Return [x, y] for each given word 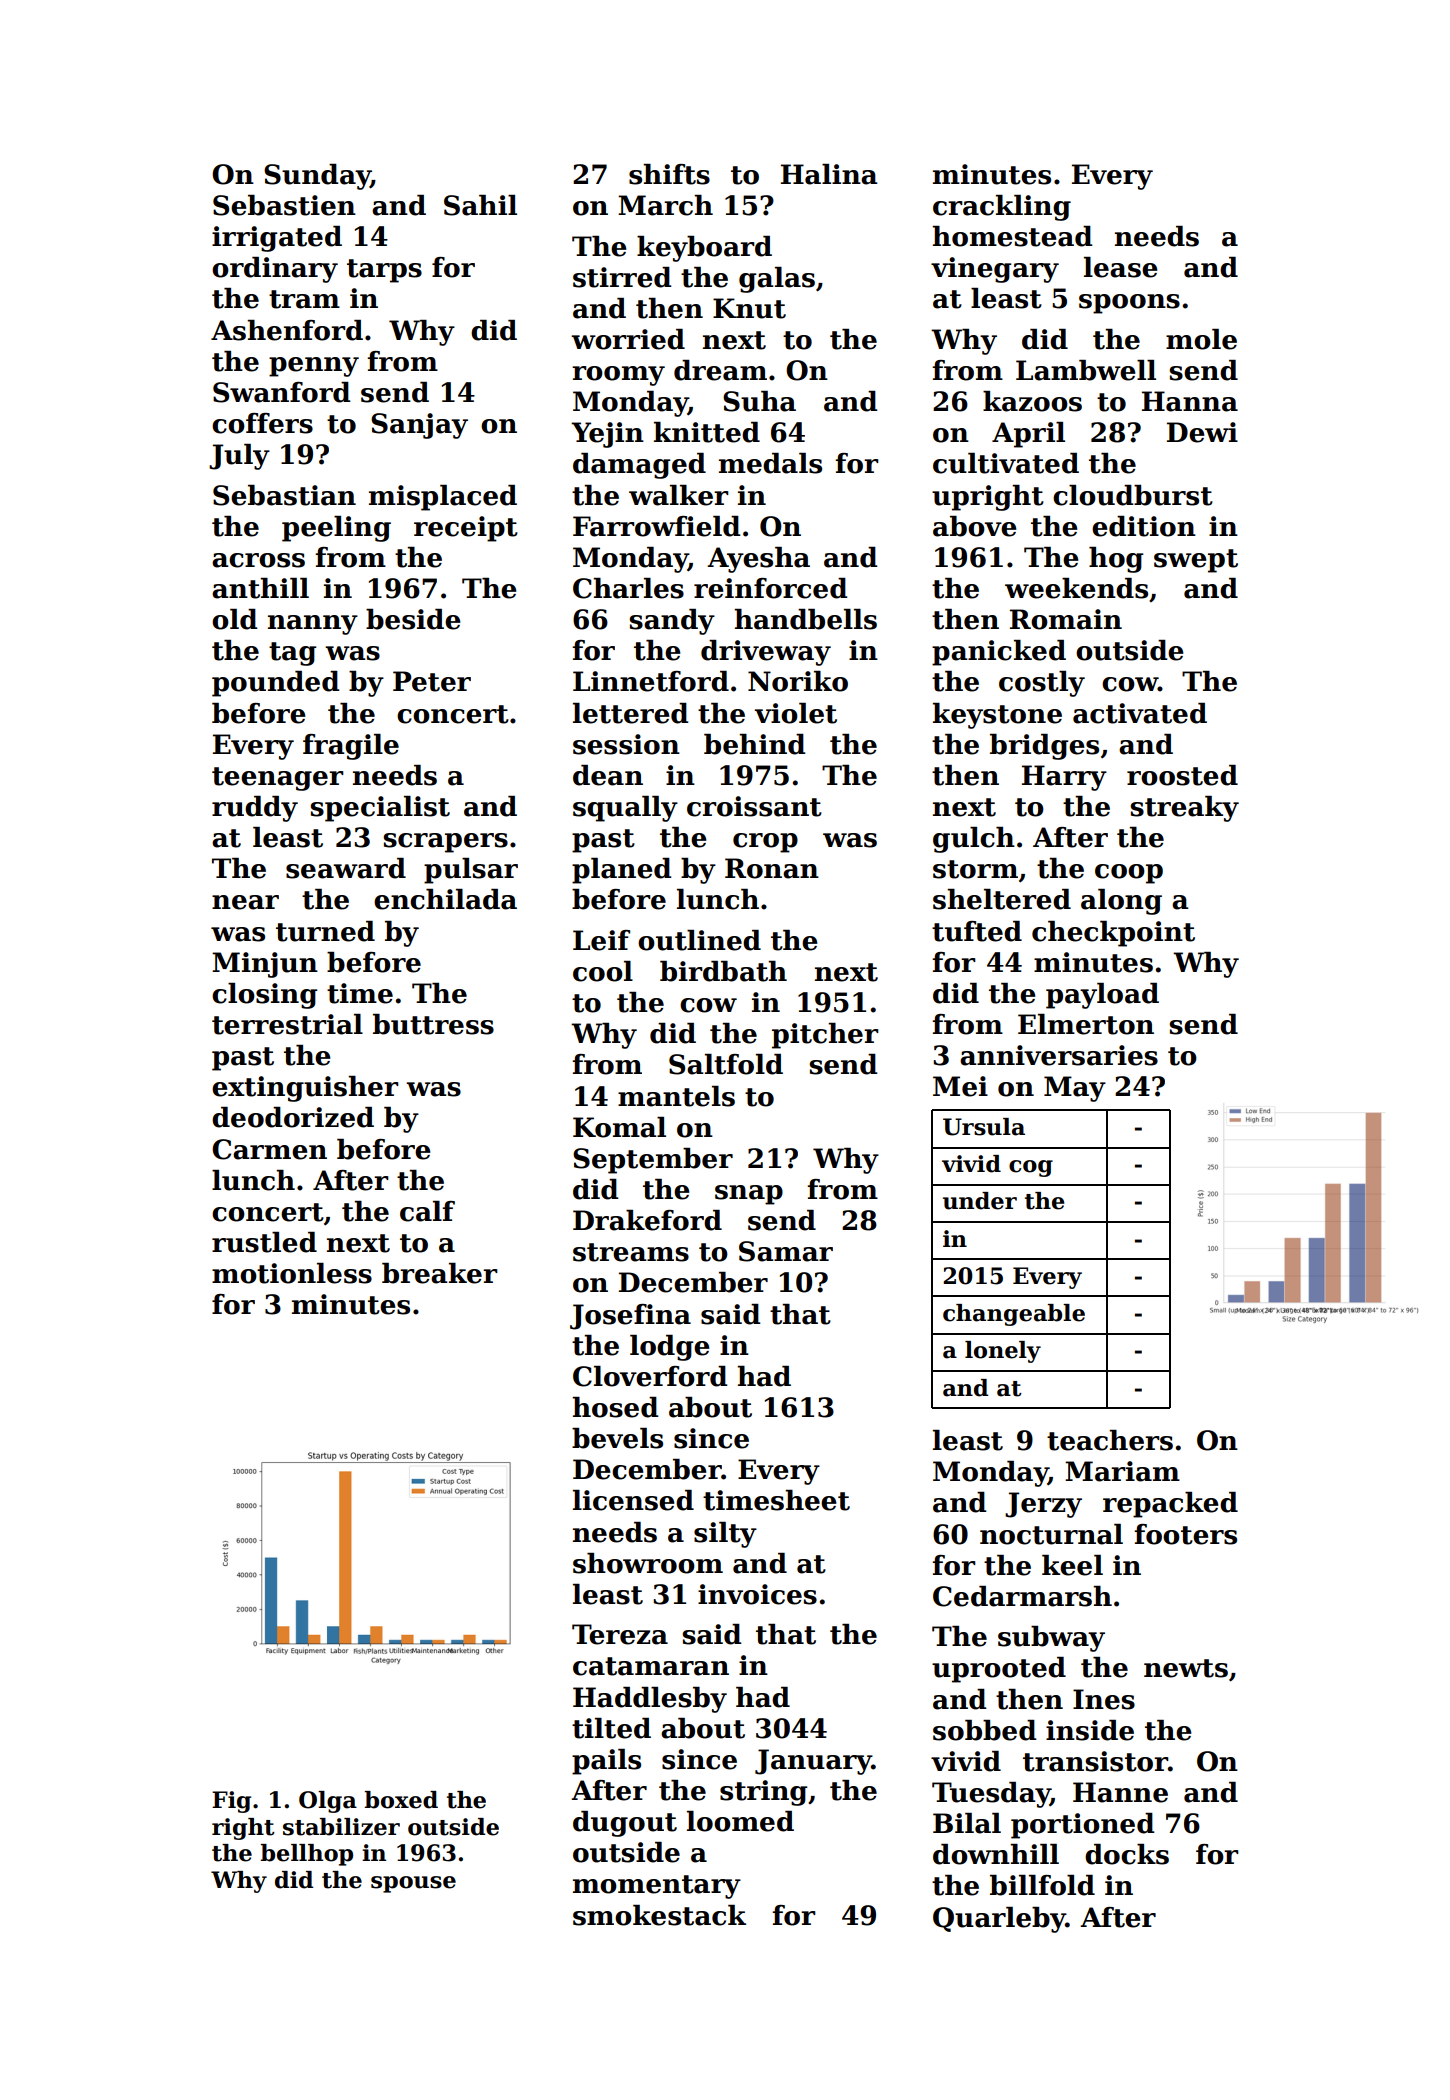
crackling [1002, 208]
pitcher [825, 1036]
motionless [292, 1273]
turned [325, 931]
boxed [401, 1800]
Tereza [620, 1634]
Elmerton [1086, 1024]
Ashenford [287, 330]
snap [749, 1195]
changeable [1014, 1315]
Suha [759, 401]
